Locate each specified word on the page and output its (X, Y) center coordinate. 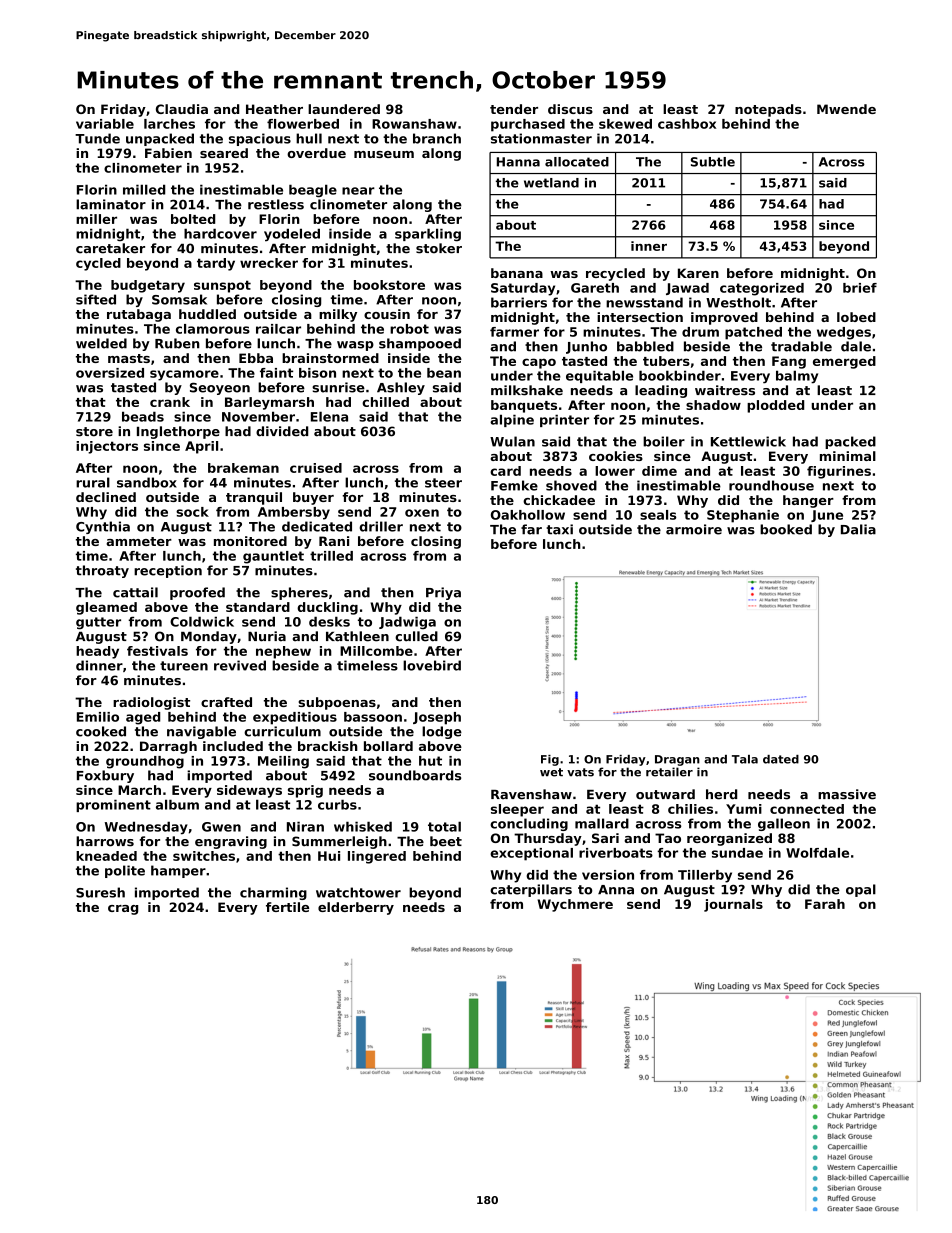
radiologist (151, 703)
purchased (528, 125)
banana (517, 273)
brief (860, 288)
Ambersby (294, 513)
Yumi (744, 809)
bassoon (373, 717)
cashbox (687, 124)
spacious (260, 139)
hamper (178, 871)
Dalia (858, 529)
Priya (443, 593)
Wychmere (575, 905)
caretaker (110, 248)
